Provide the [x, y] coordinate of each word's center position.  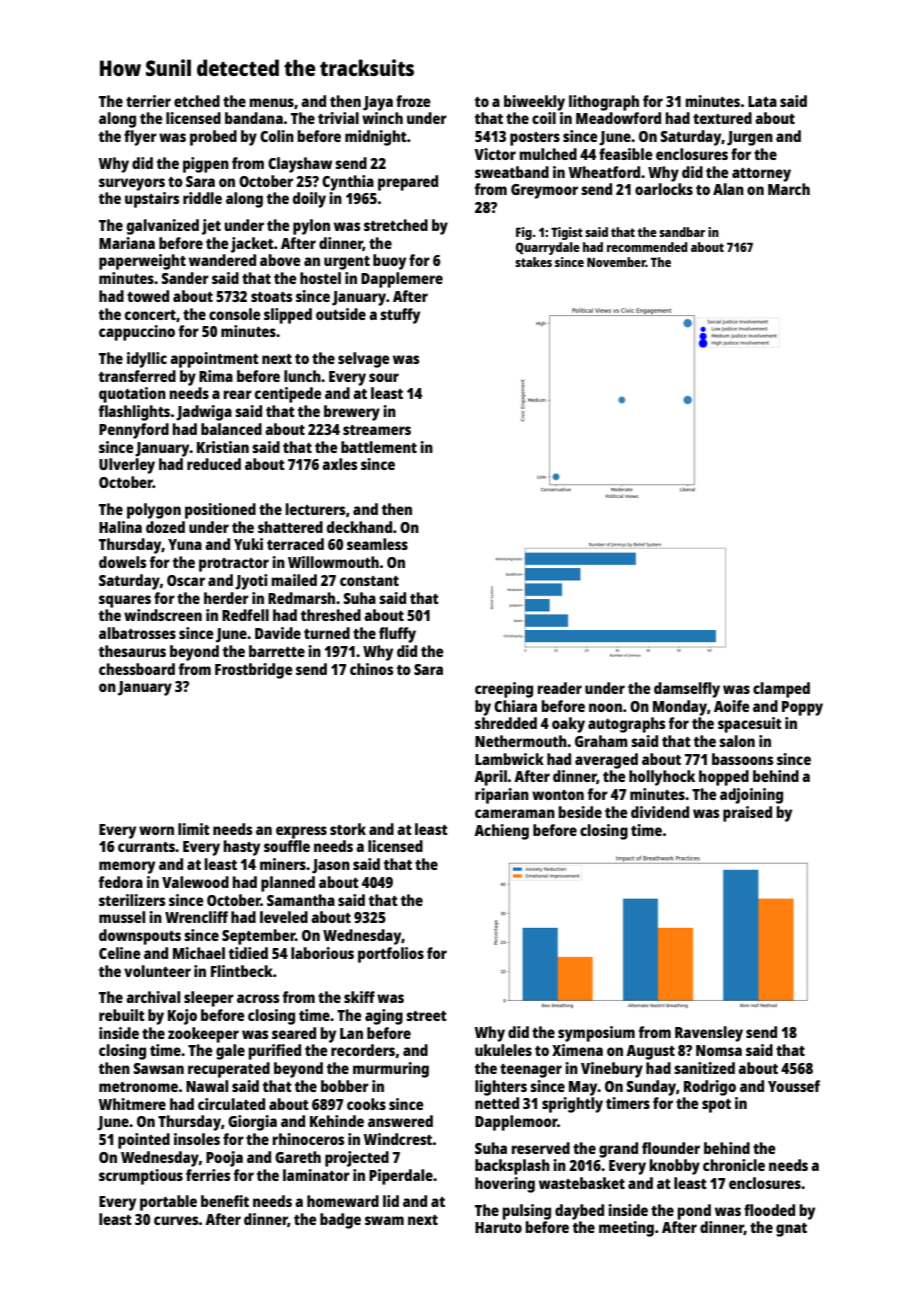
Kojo [182, 1017]
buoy [389, 262]
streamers [377, 430]
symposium [596, 1034]
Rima [216, 376]
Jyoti [251, 582]
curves [176, 1220]
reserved [541, 1148]
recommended [647, 247]
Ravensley [709, 1034]
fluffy [397, 635]
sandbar [682, 232]
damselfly [687, 690]
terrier [148, 101]
